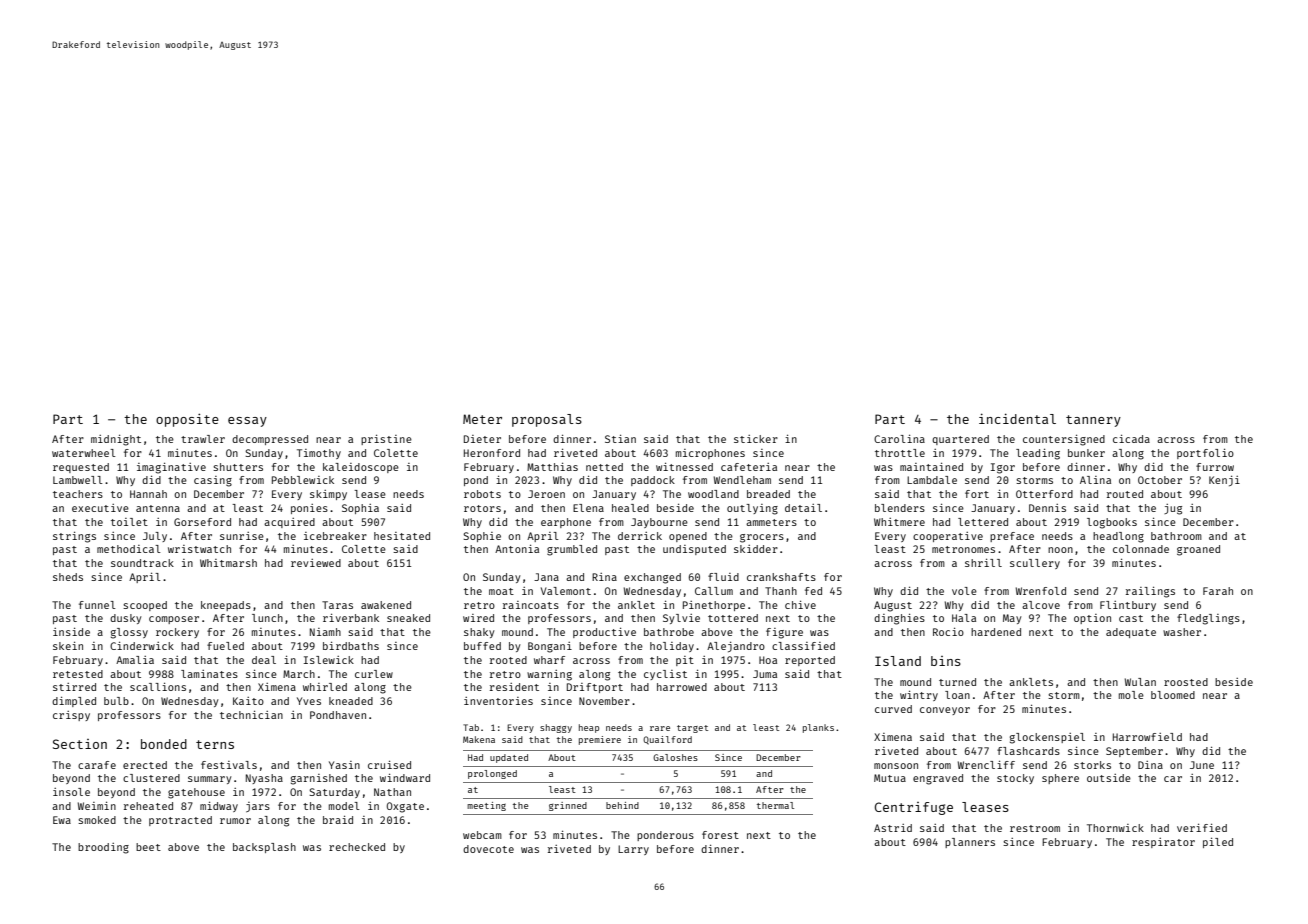 The width and height of the screenshot is (1308, 924). What do you see at coordinates (659, 523) in the screenshot?
I see `Jaybourne` at bounding box center [659, 523].
